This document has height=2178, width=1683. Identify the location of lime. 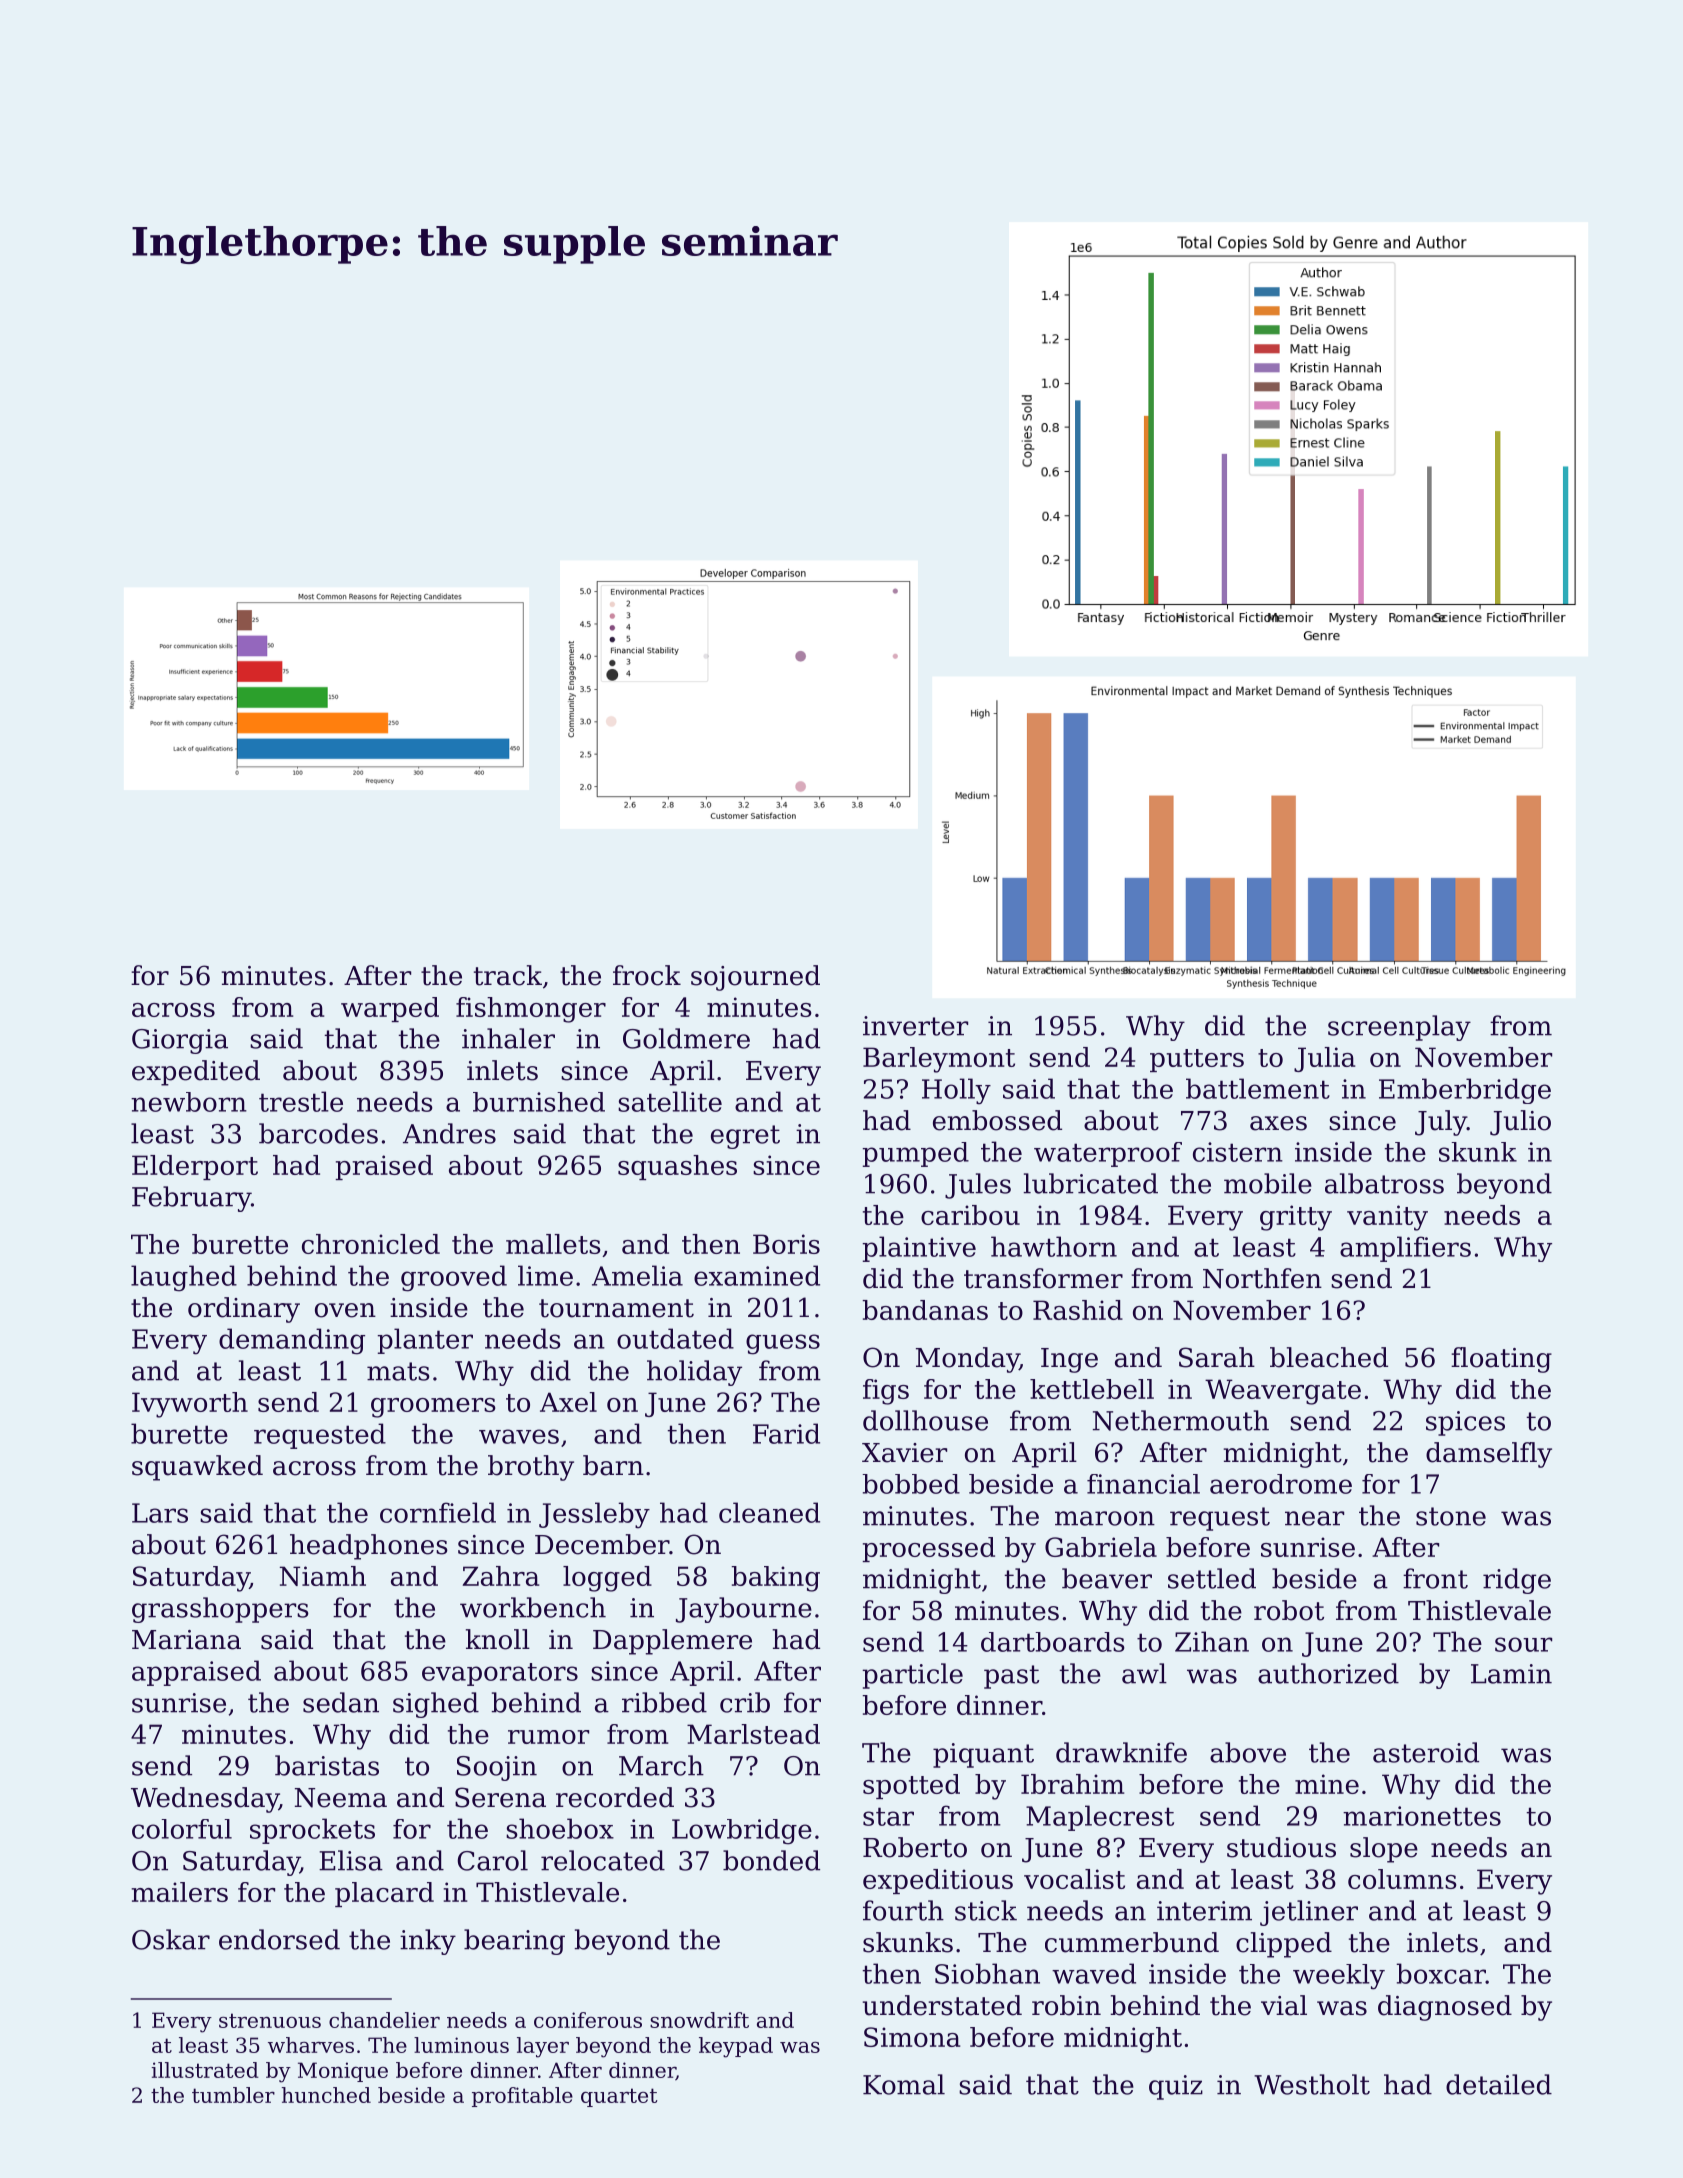
(545, 1275).
